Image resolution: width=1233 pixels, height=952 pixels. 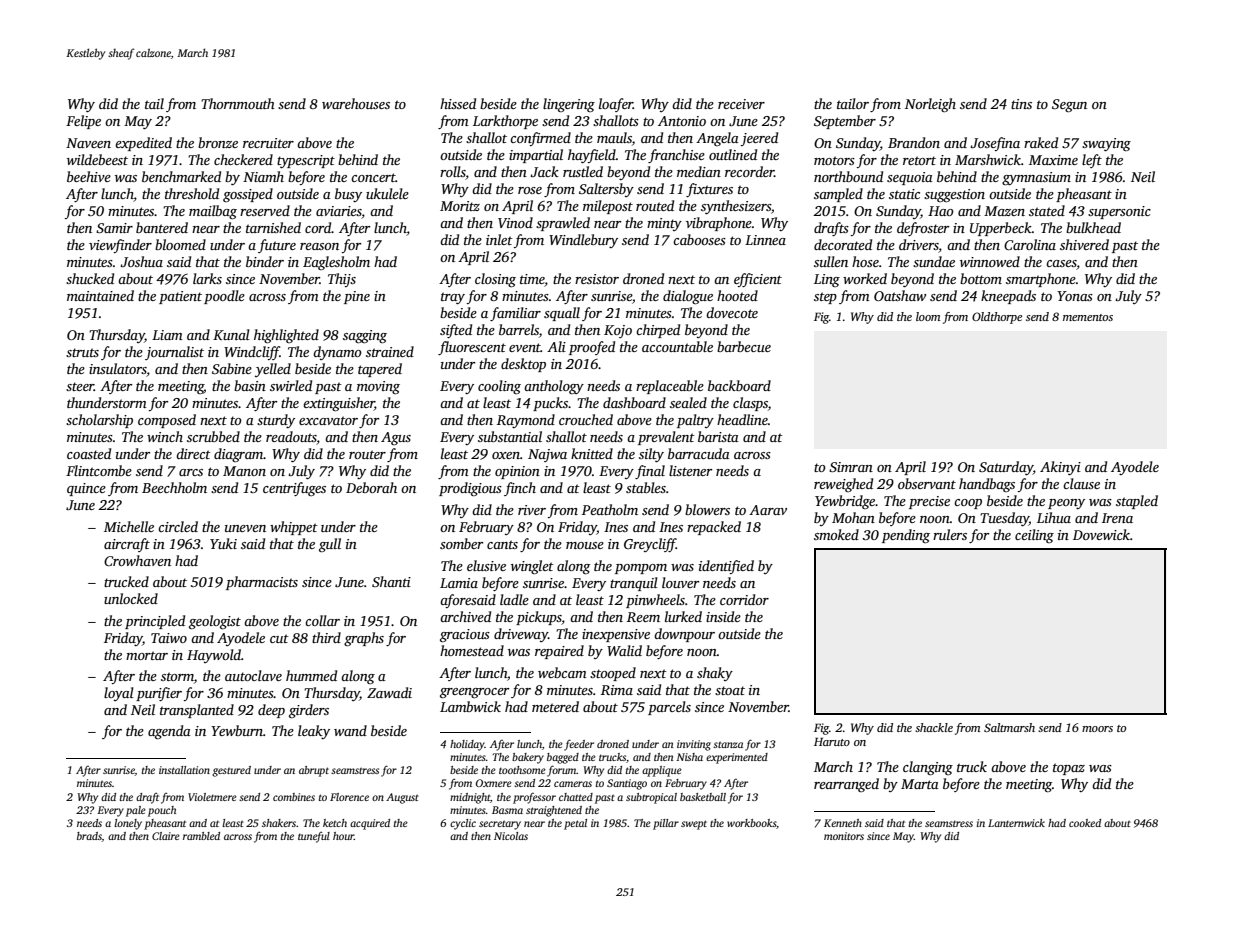 I want to click on Thornmouth, so click(x=238, y=103).
